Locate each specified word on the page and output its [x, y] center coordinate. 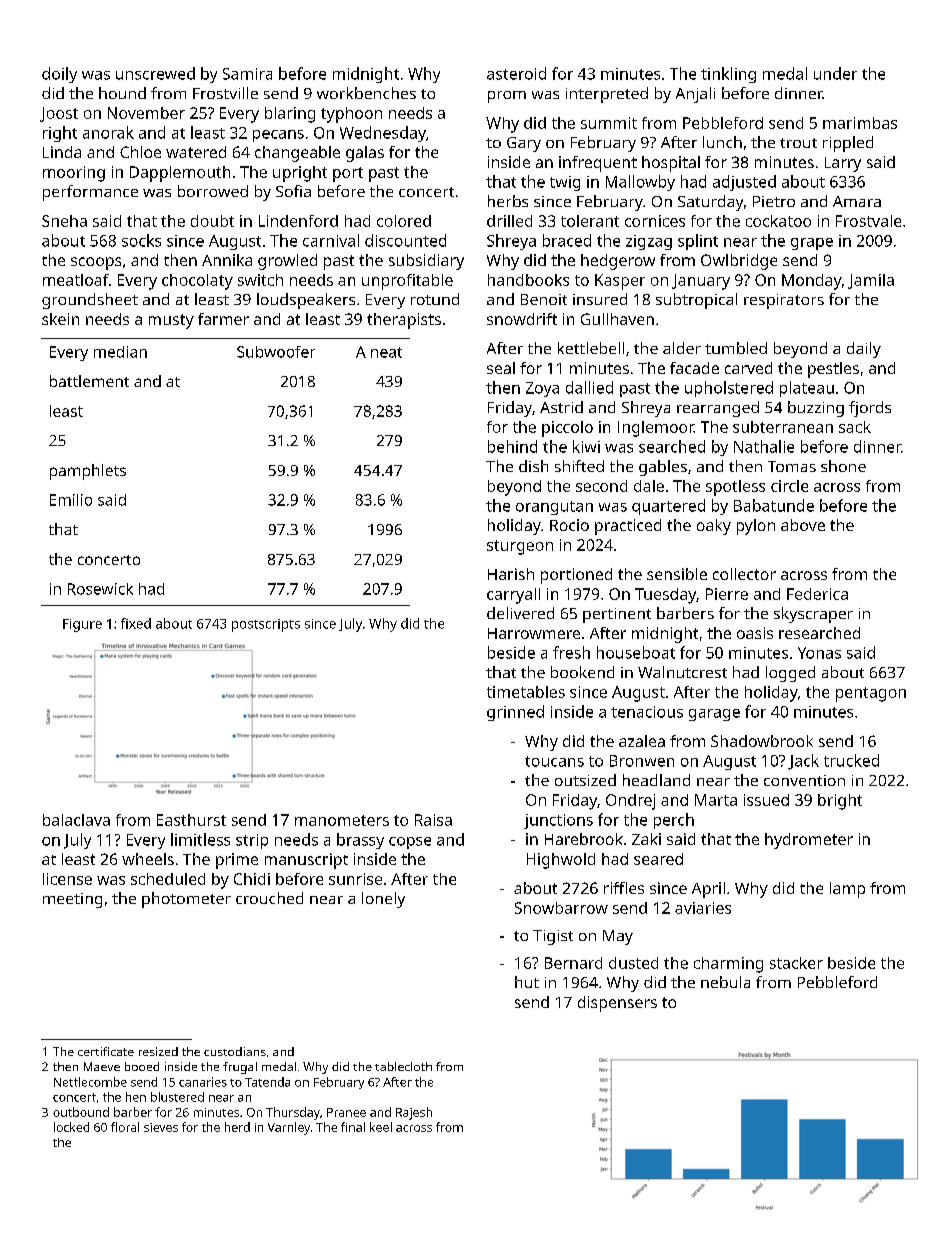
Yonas [819, 653]
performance [90, 193]
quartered [668, 507]
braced [567, 240]
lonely [383, 900]
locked [71, 1127]
